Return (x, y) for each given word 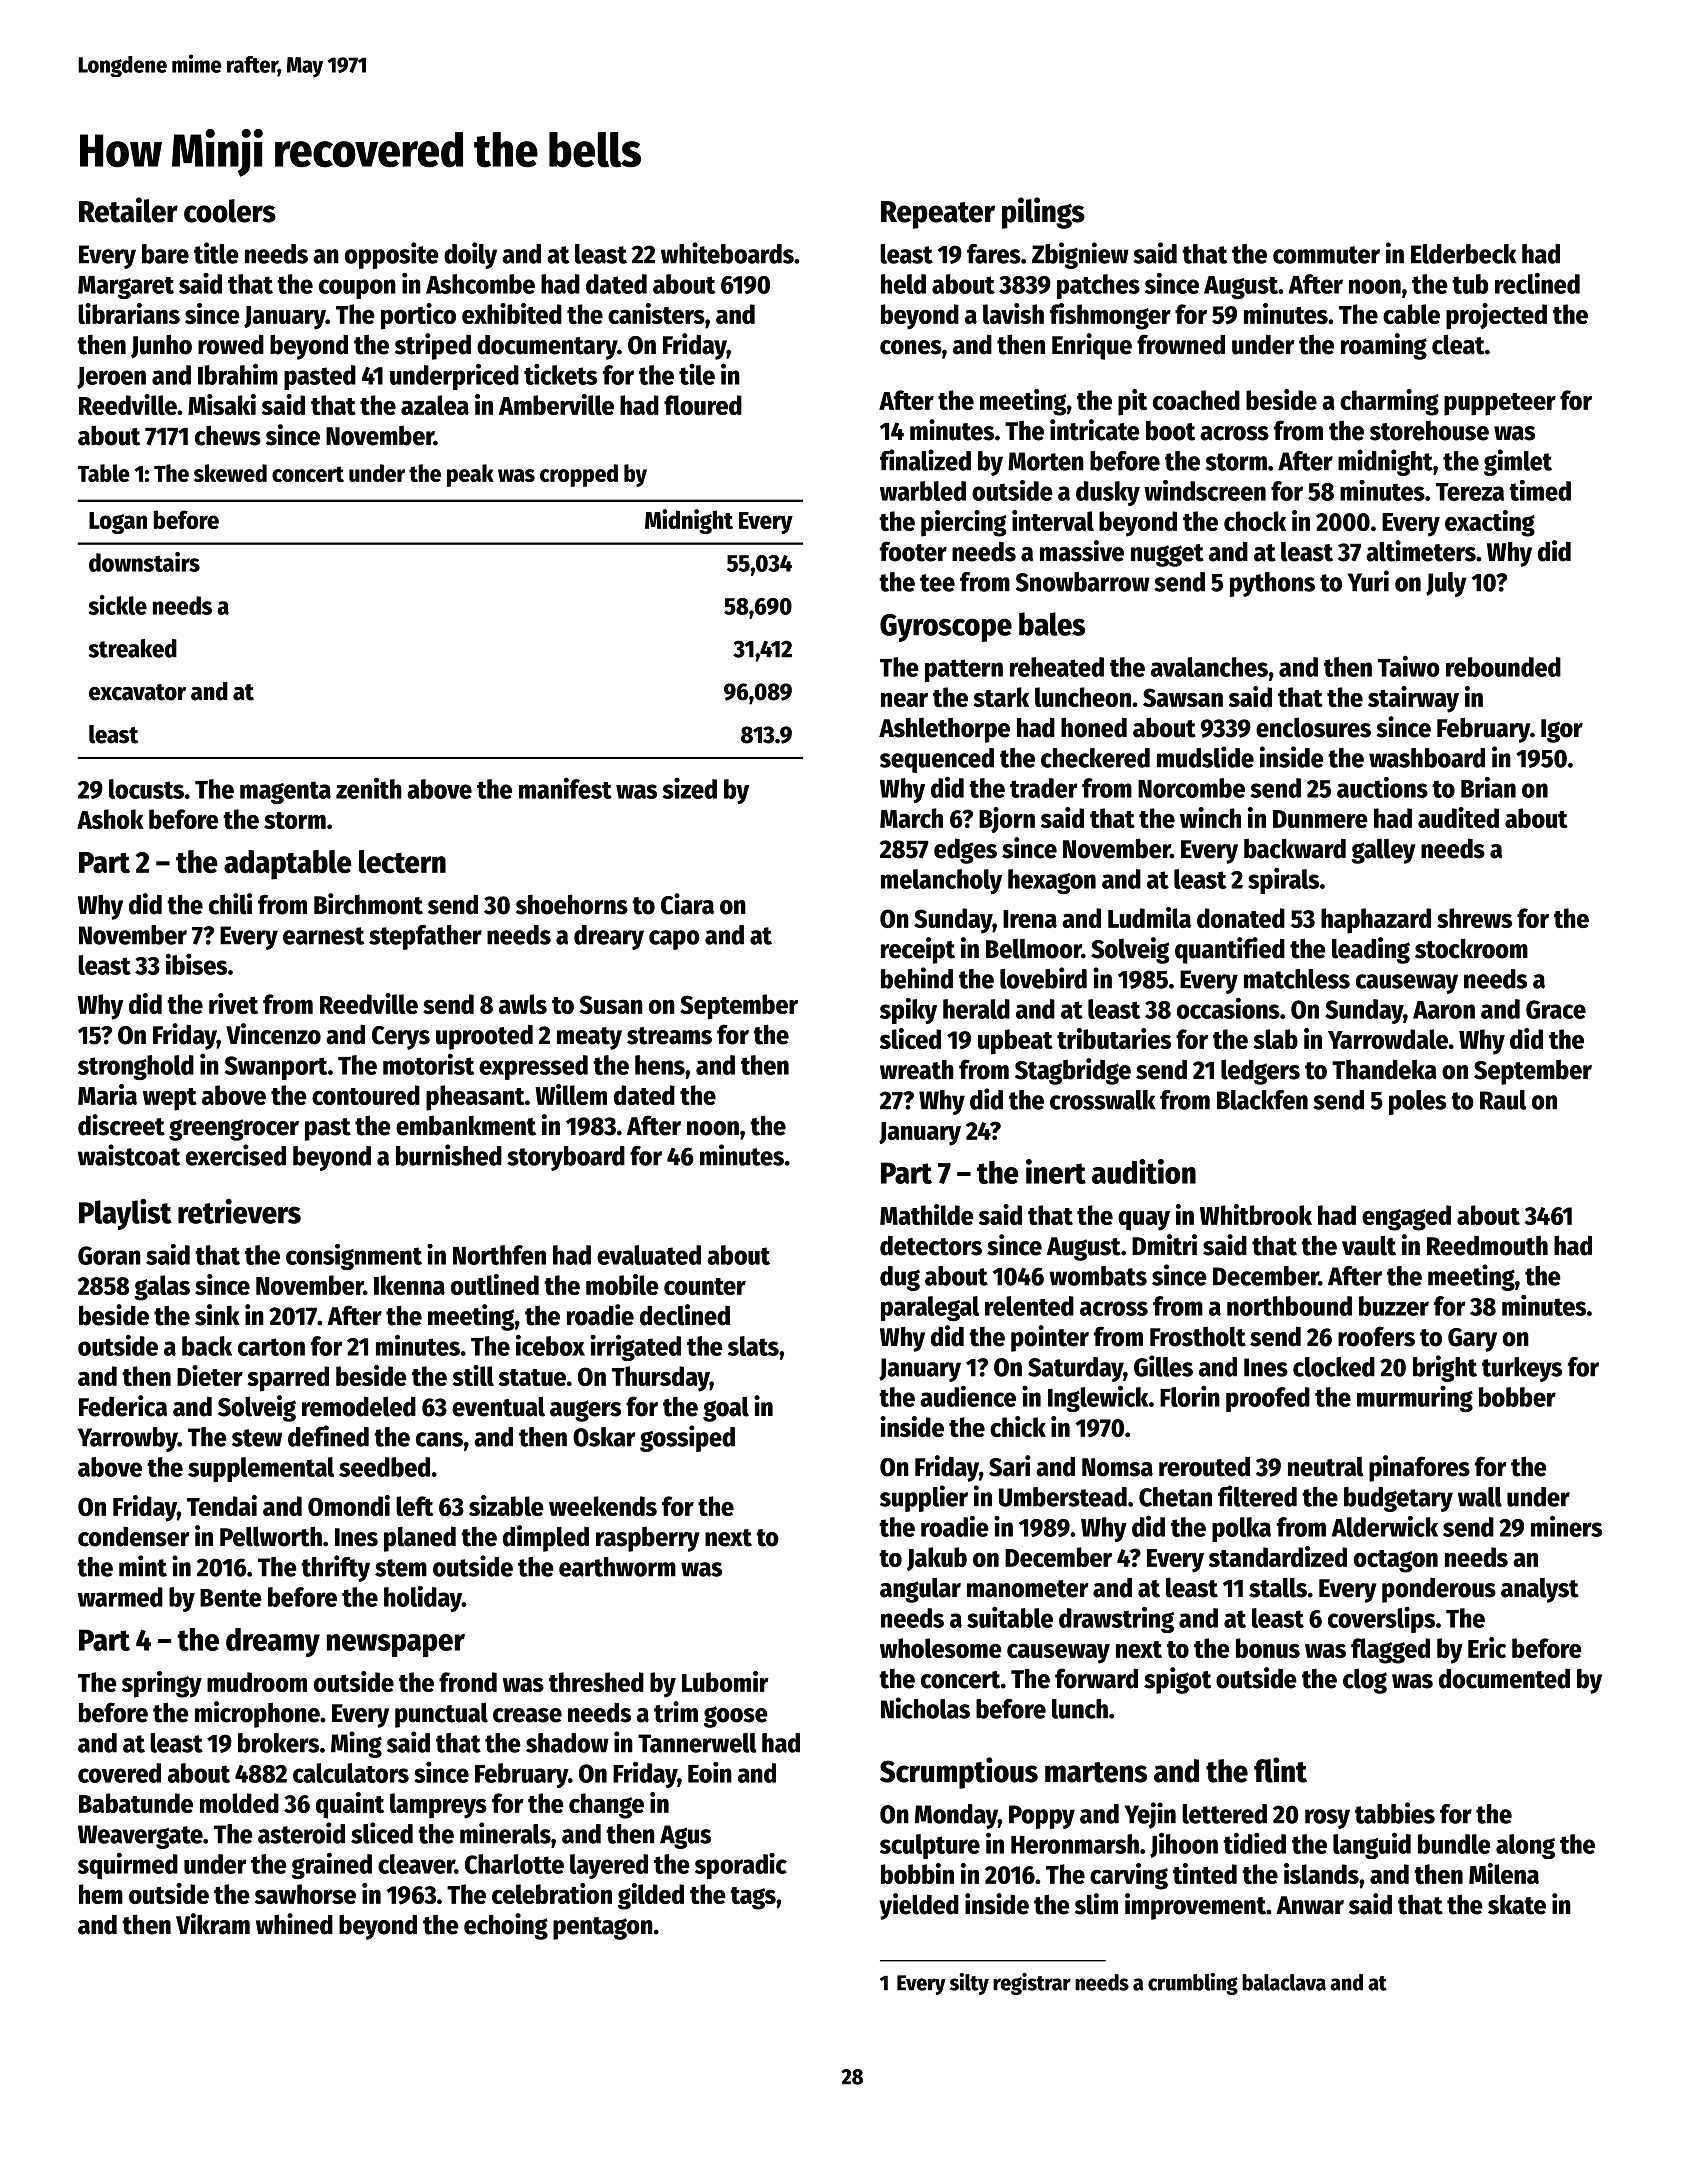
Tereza (1470, 492)
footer (913, 551)
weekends (603, 1506)
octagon (1396, 1561)
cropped (579, 475)
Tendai (222, 1505)
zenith (369, 788)
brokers (278, 1743)
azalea (435, 405)
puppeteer (1500, 404)
